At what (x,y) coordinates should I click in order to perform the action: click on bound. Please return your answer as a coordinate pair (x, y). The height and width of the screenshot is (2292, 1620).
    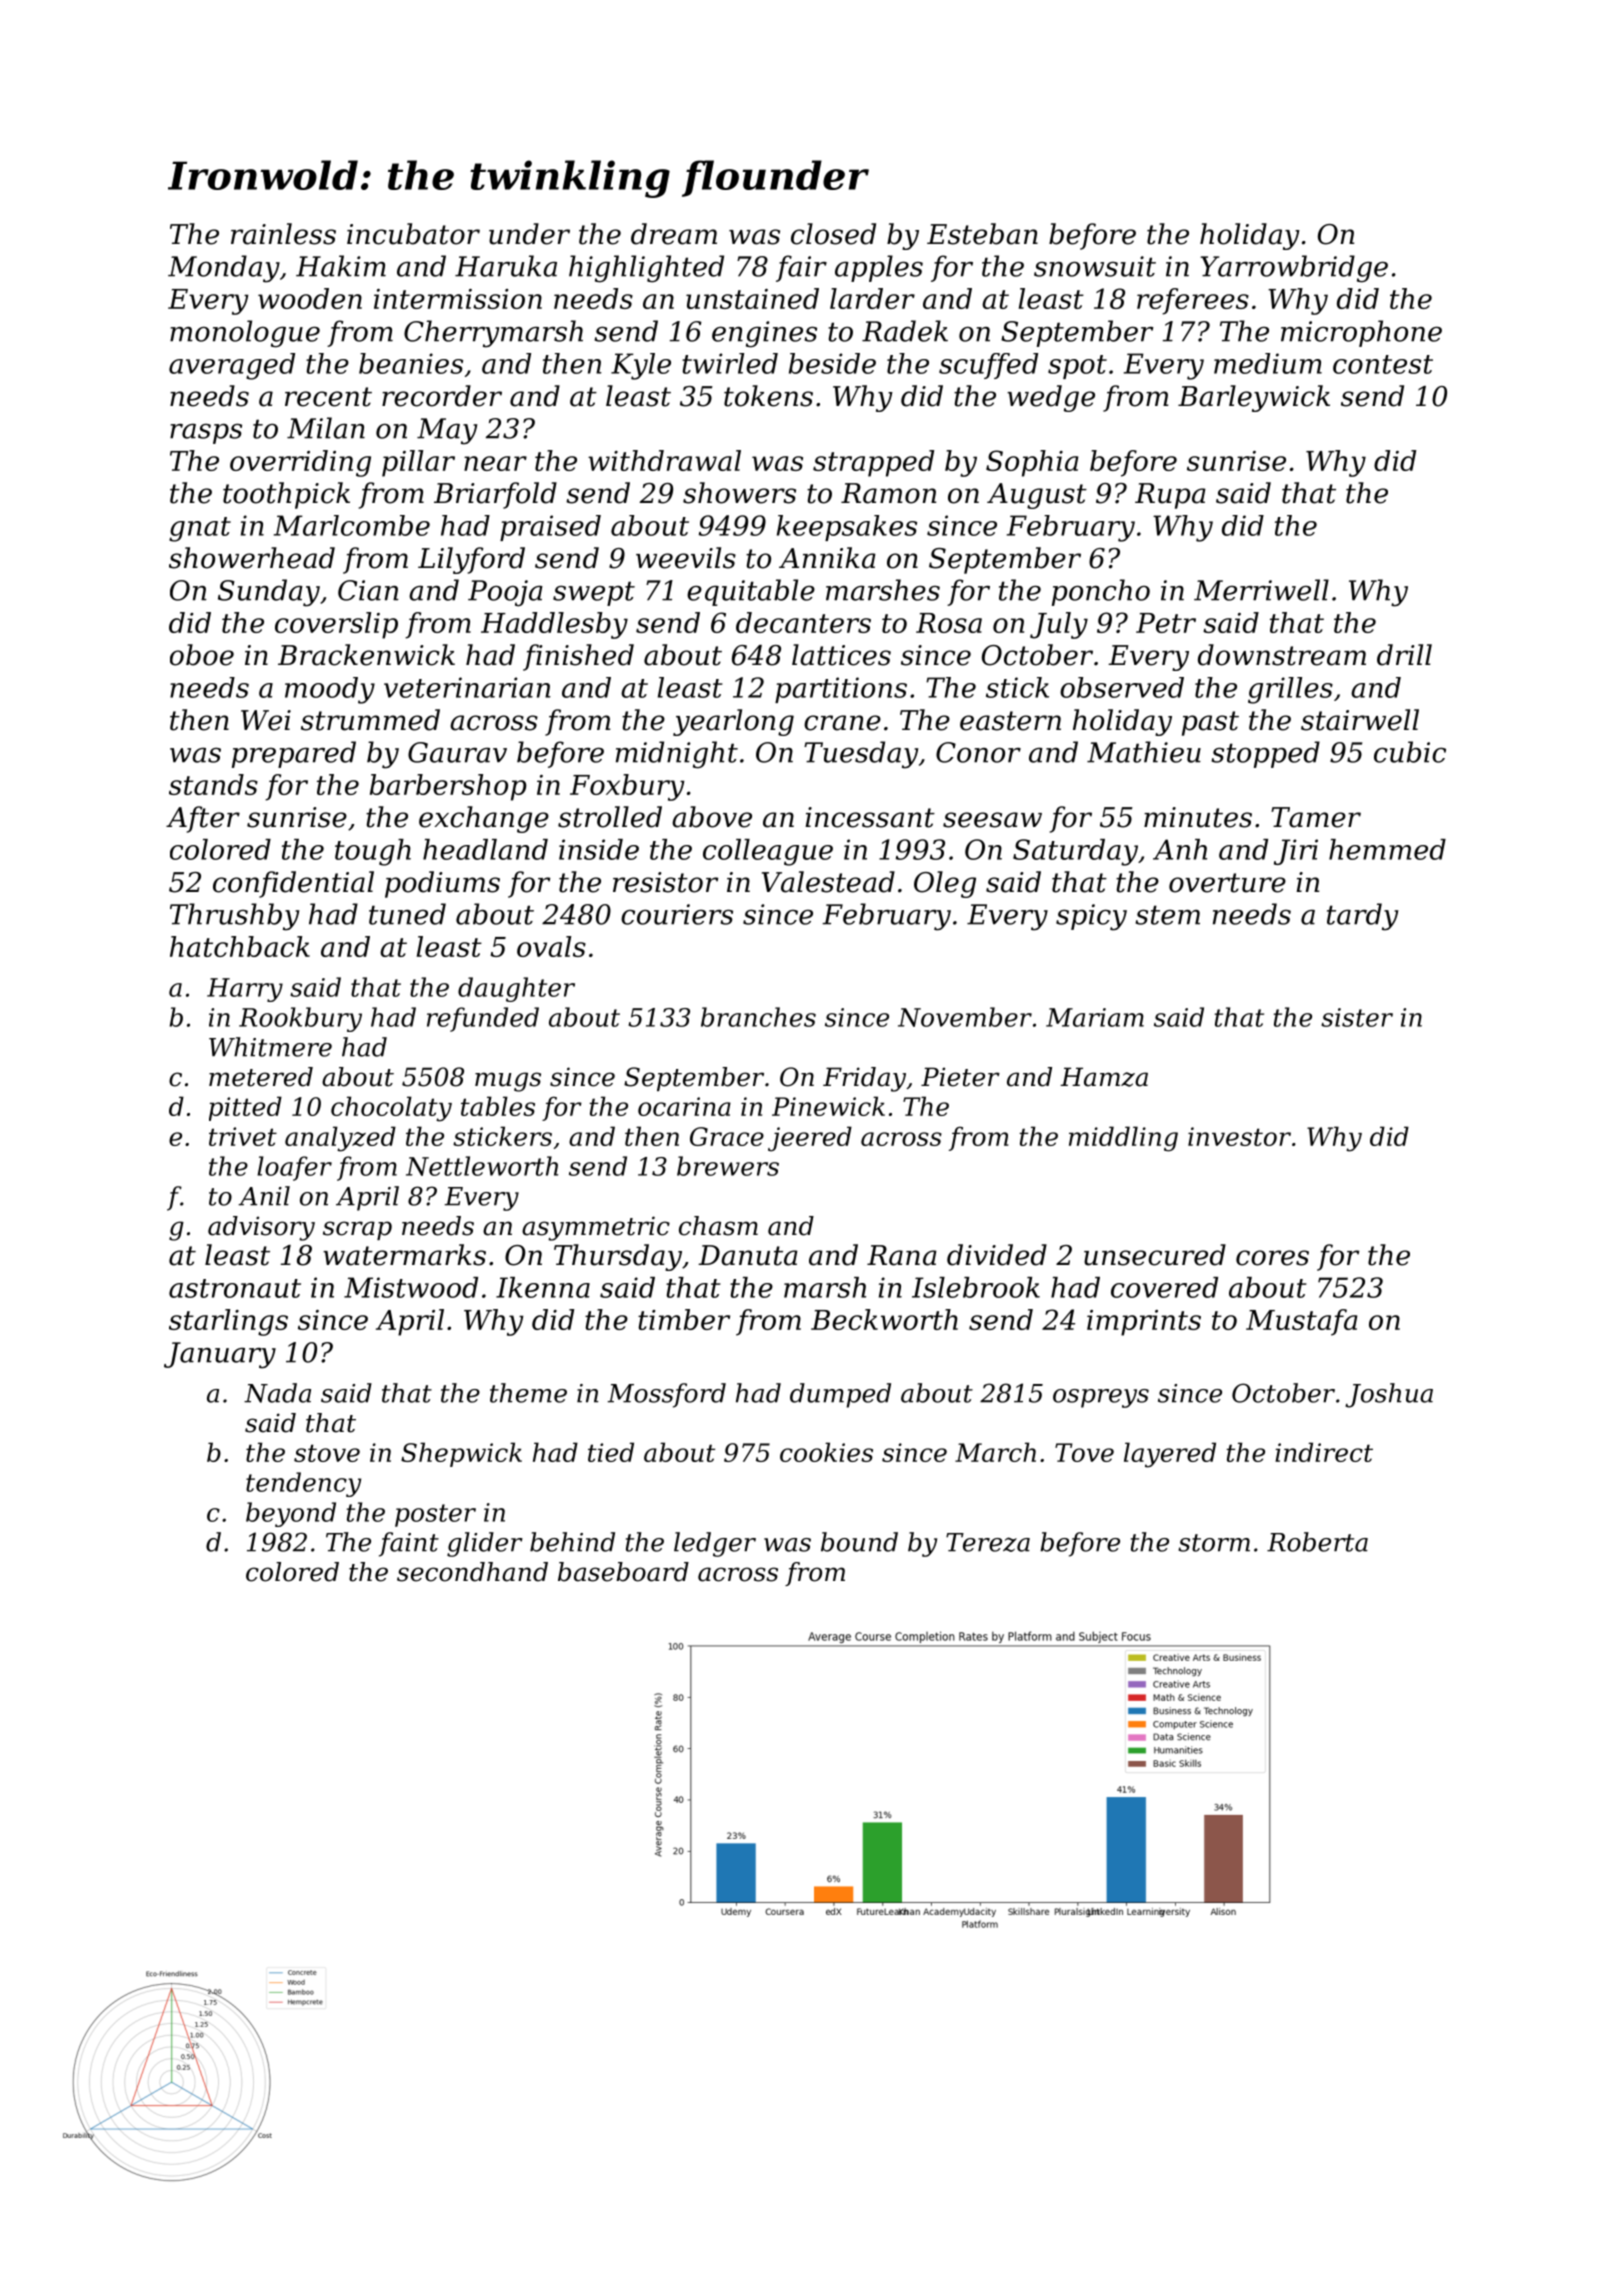
    Looking at the image, I should click on (859, 1542).
